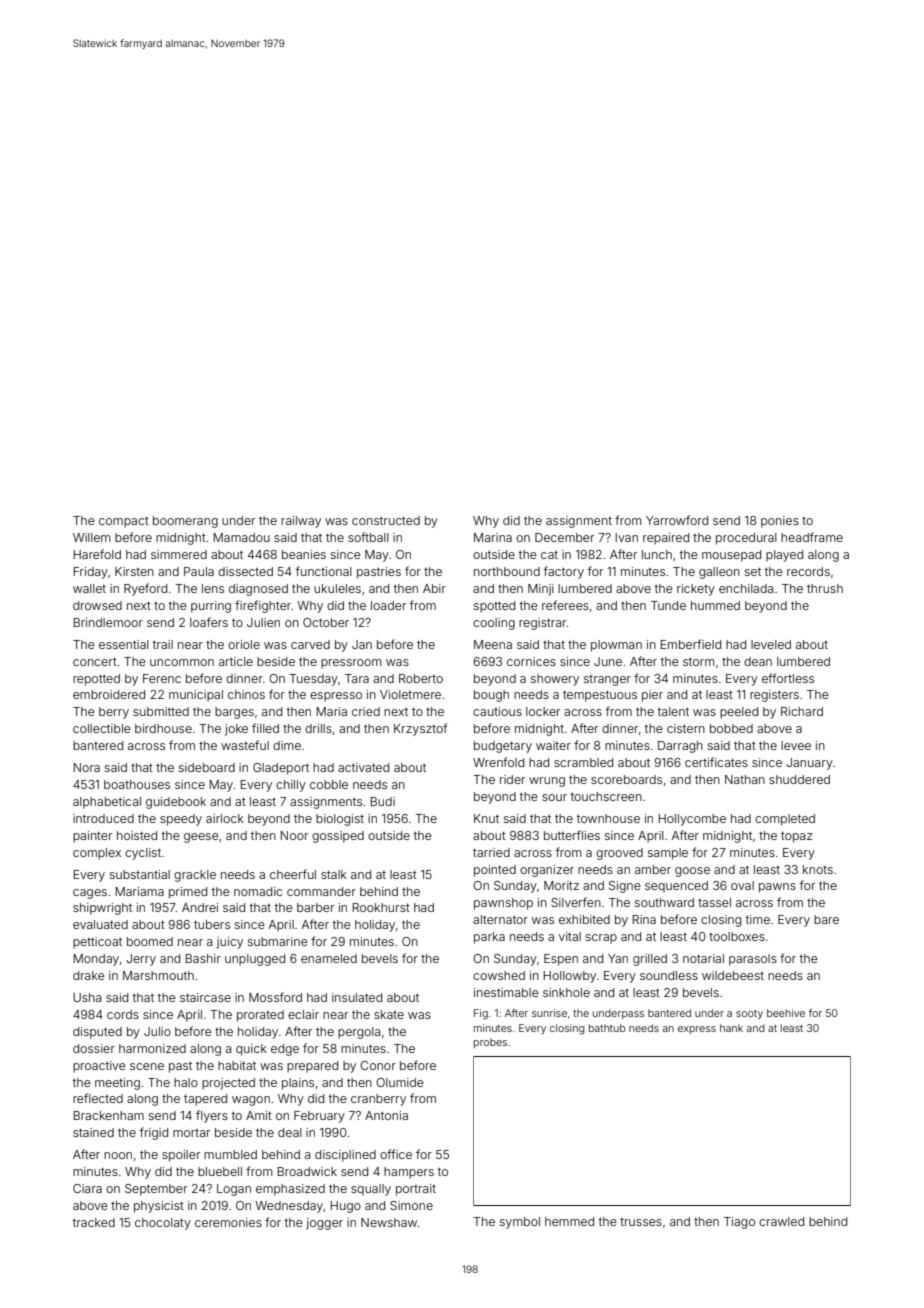 This document has height=1308, width=924. Describe the element at coordinates (386, 520) in the document. I see `constructed` at that location.
